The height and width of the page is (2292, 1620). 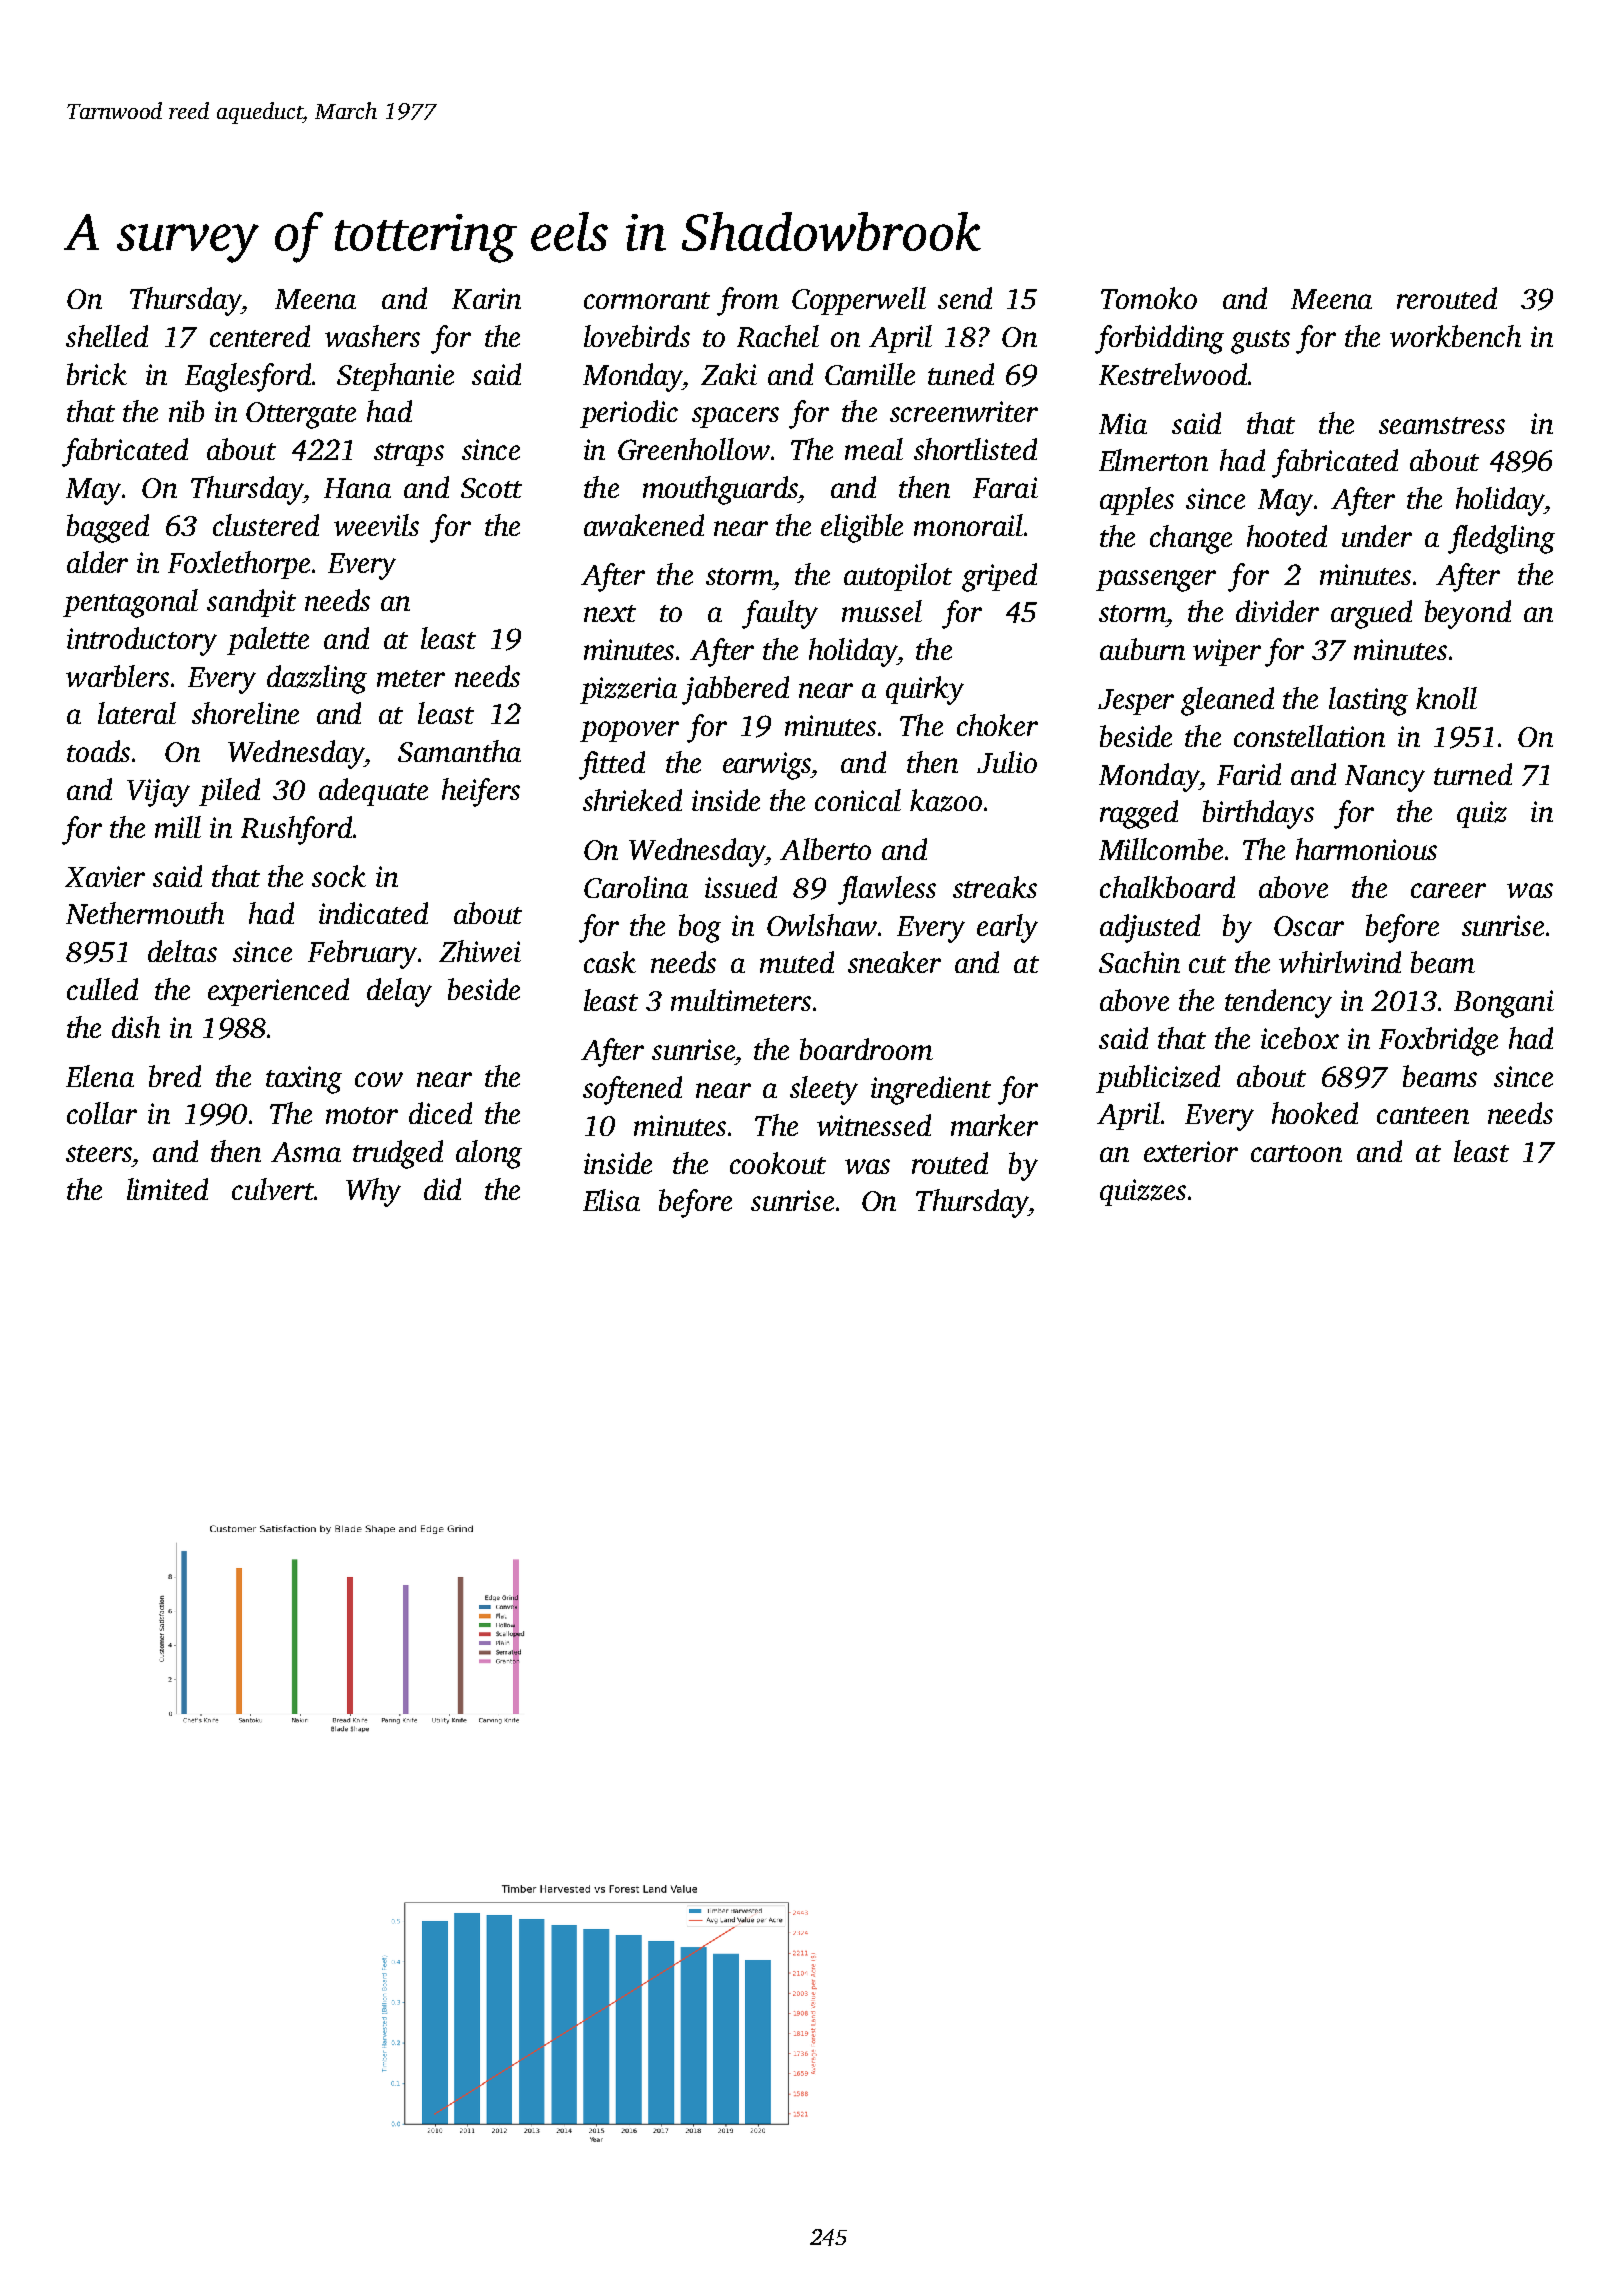 I want to click on cut, so click(x=1207, y=964).
